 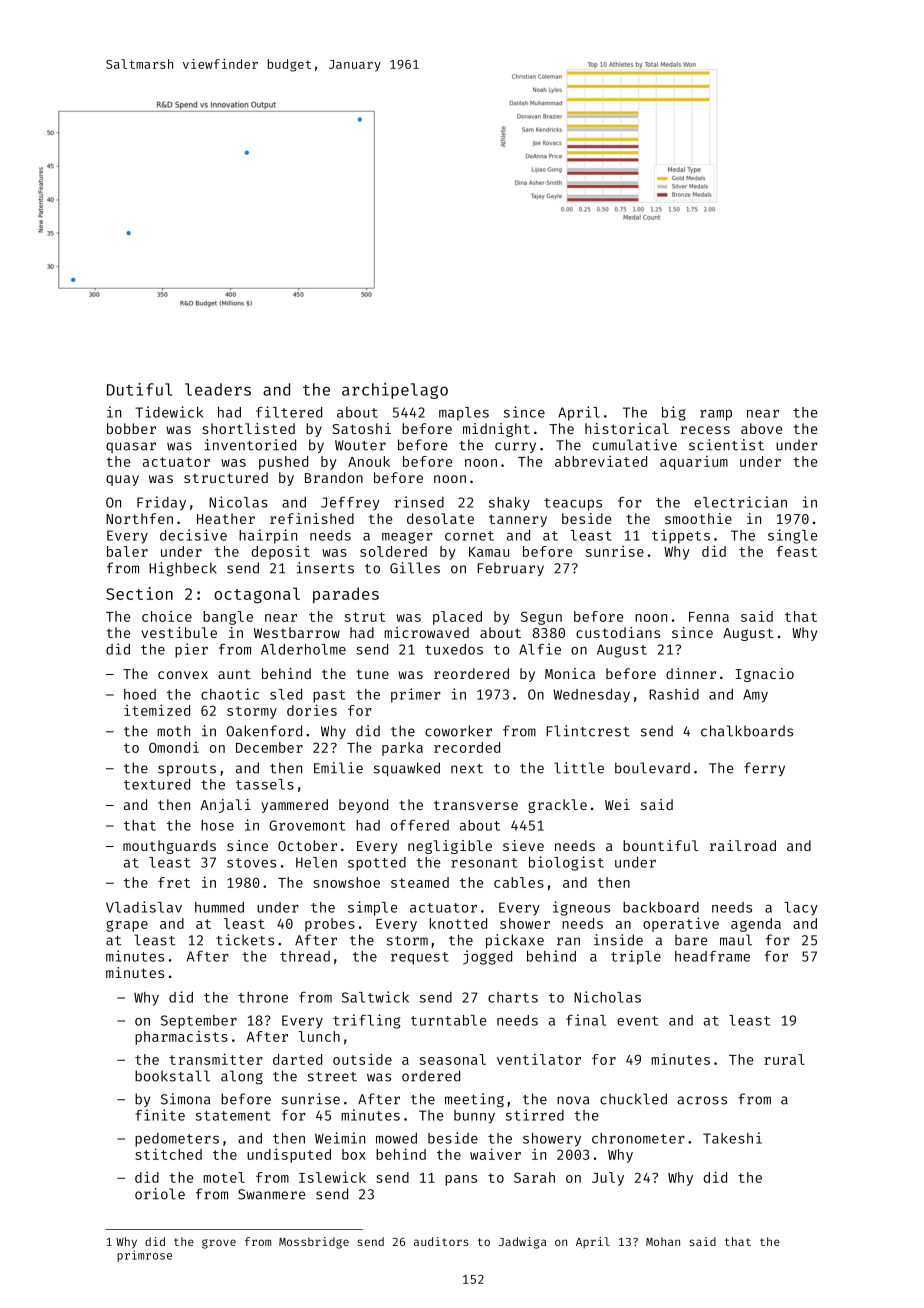 I want to click on yammered, so click(x=294, y=806).
